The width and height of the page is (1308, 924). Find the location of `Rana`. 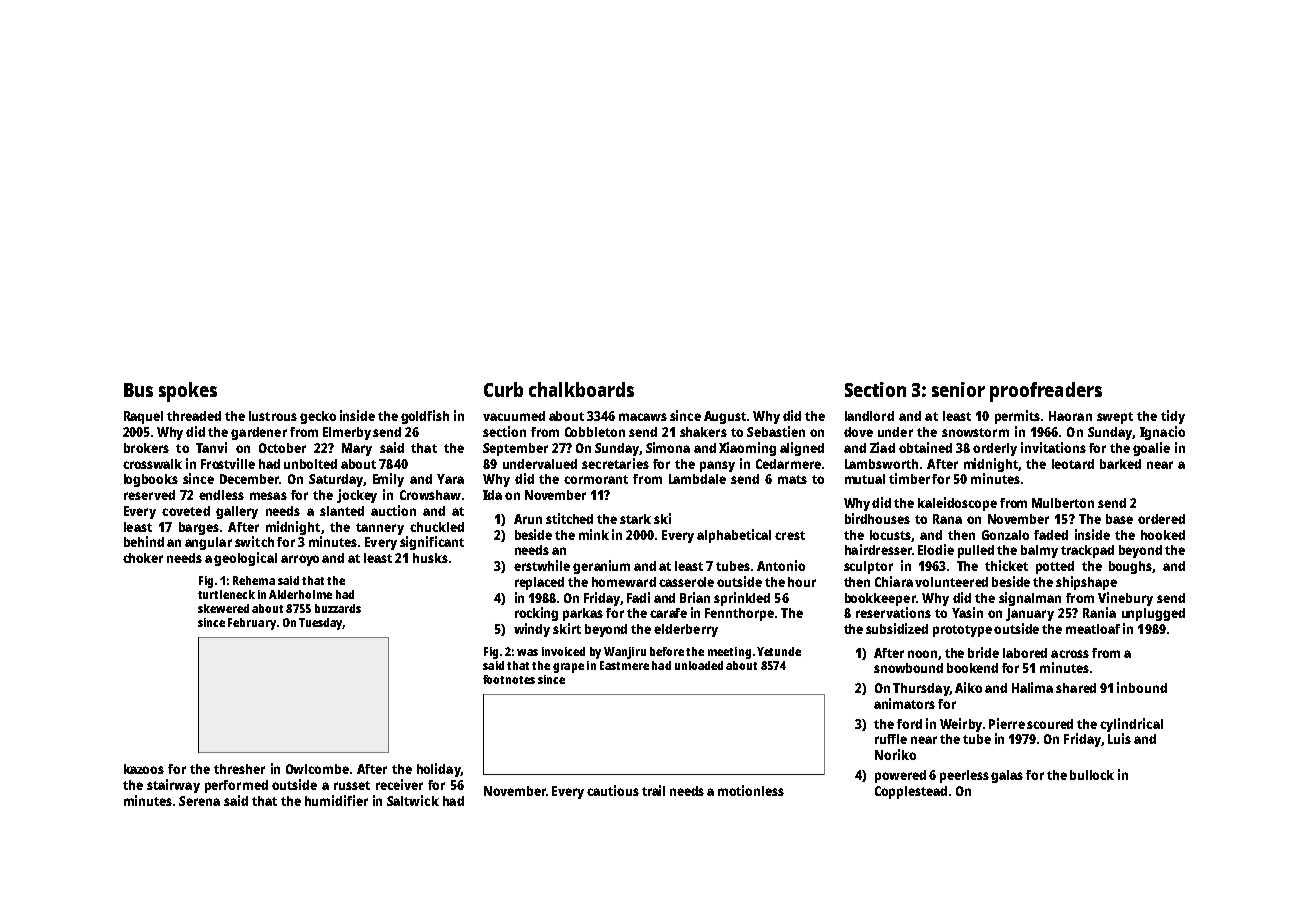

Rana is located at coordinates (947, 519).
